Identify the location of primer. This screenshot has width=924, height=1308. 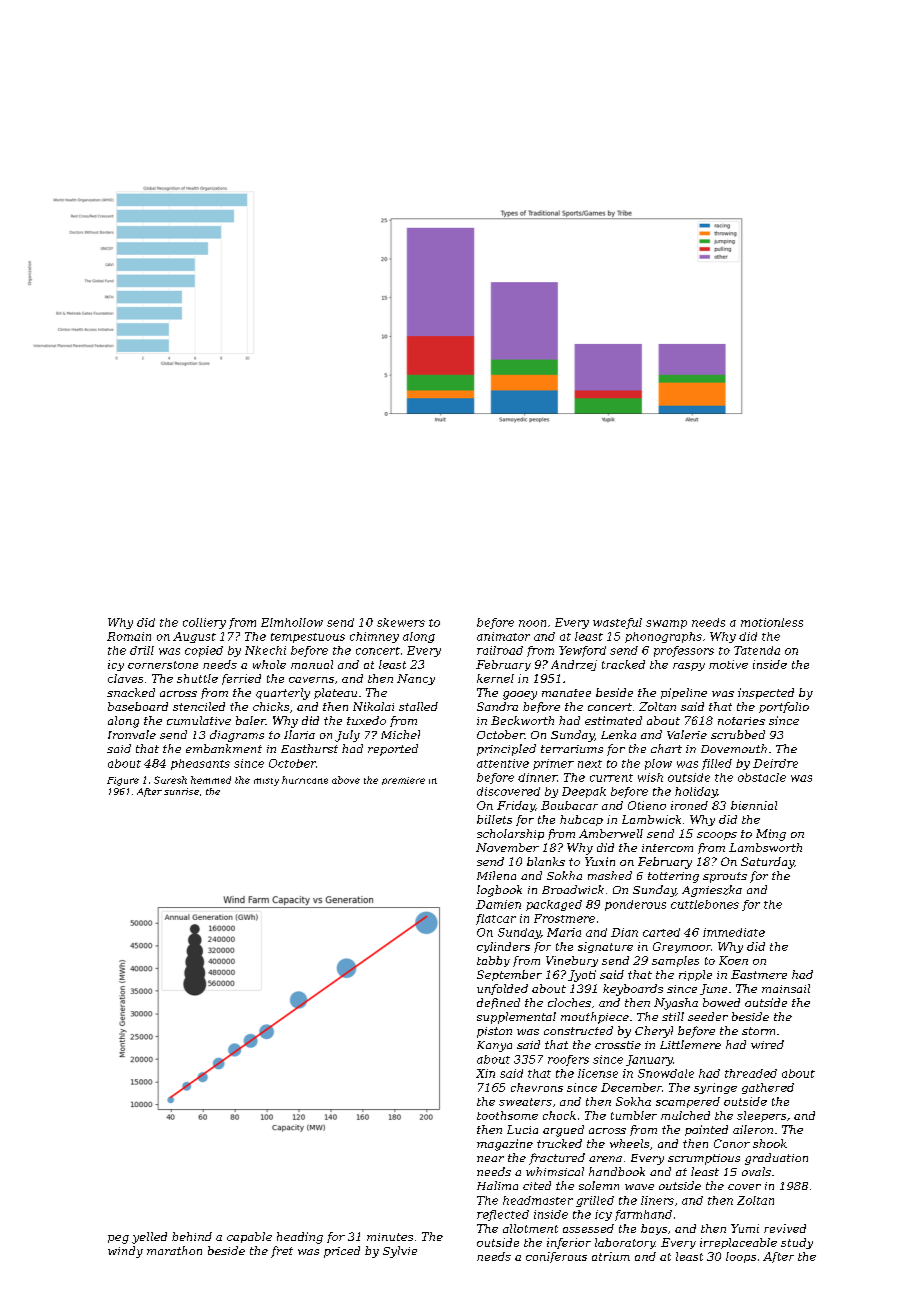
(553, 764).
